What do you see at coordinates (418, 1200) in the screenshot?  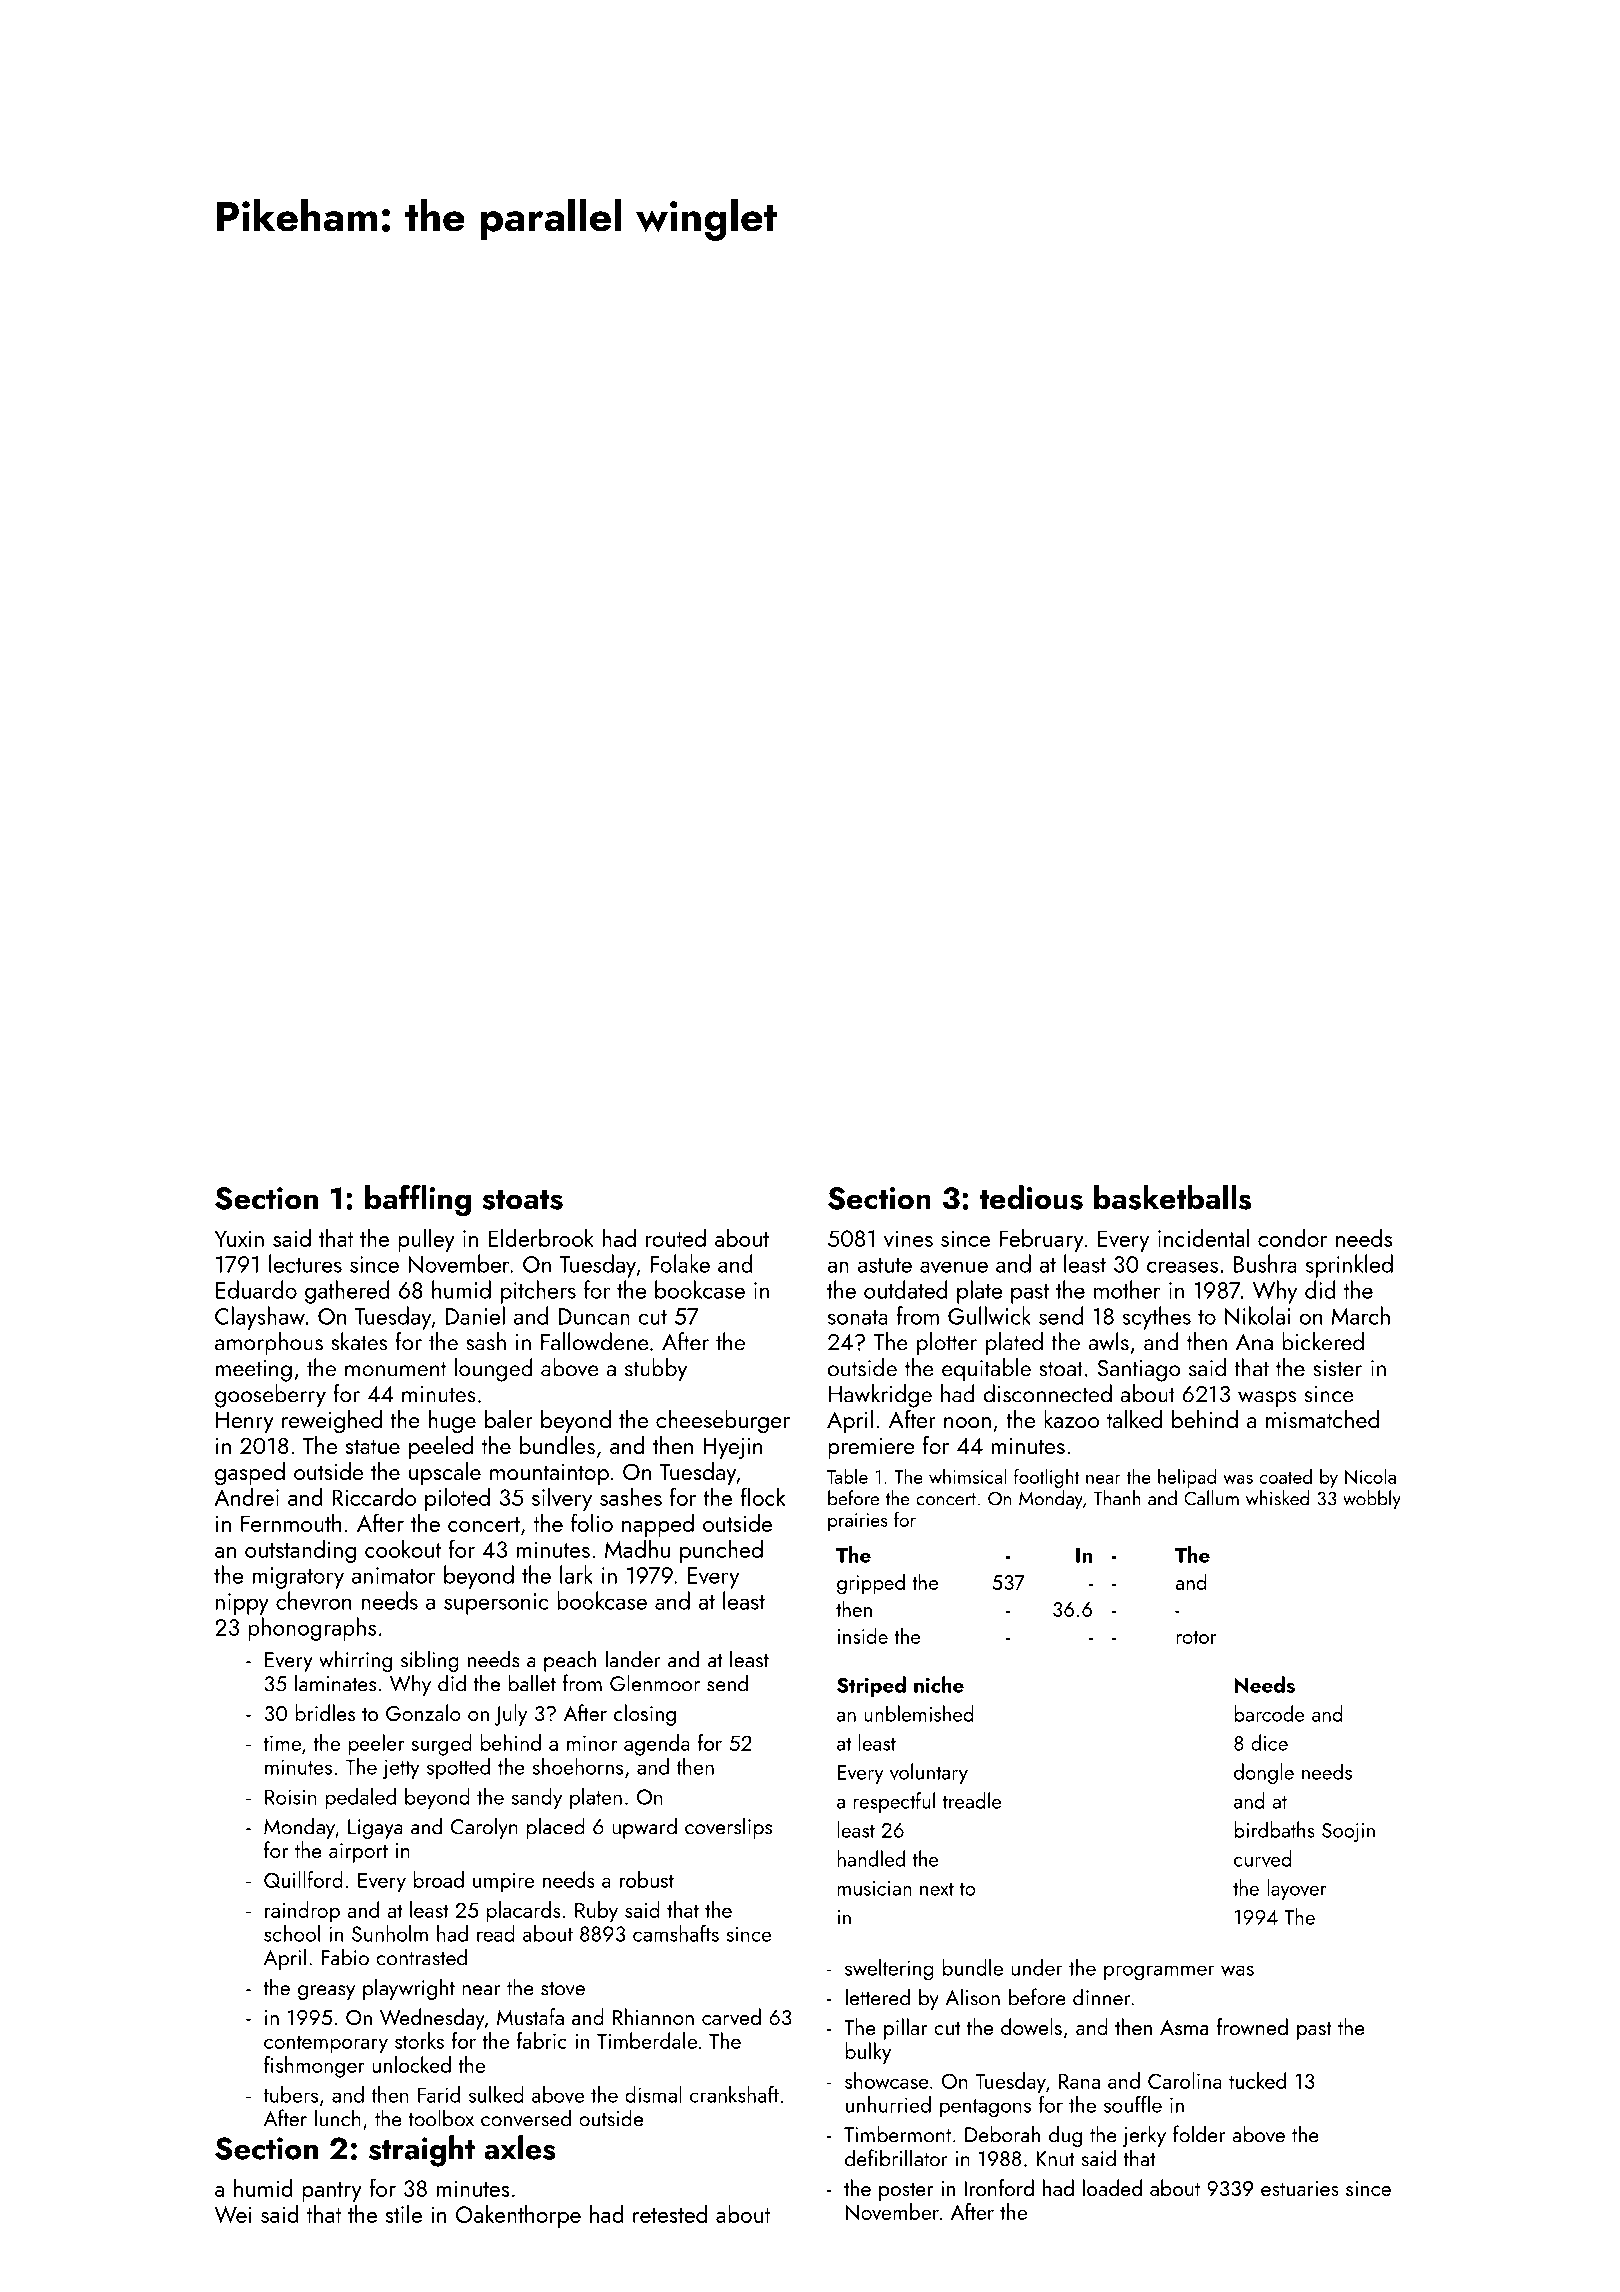 I see `baffling` at bounding box center [418, 1200].
